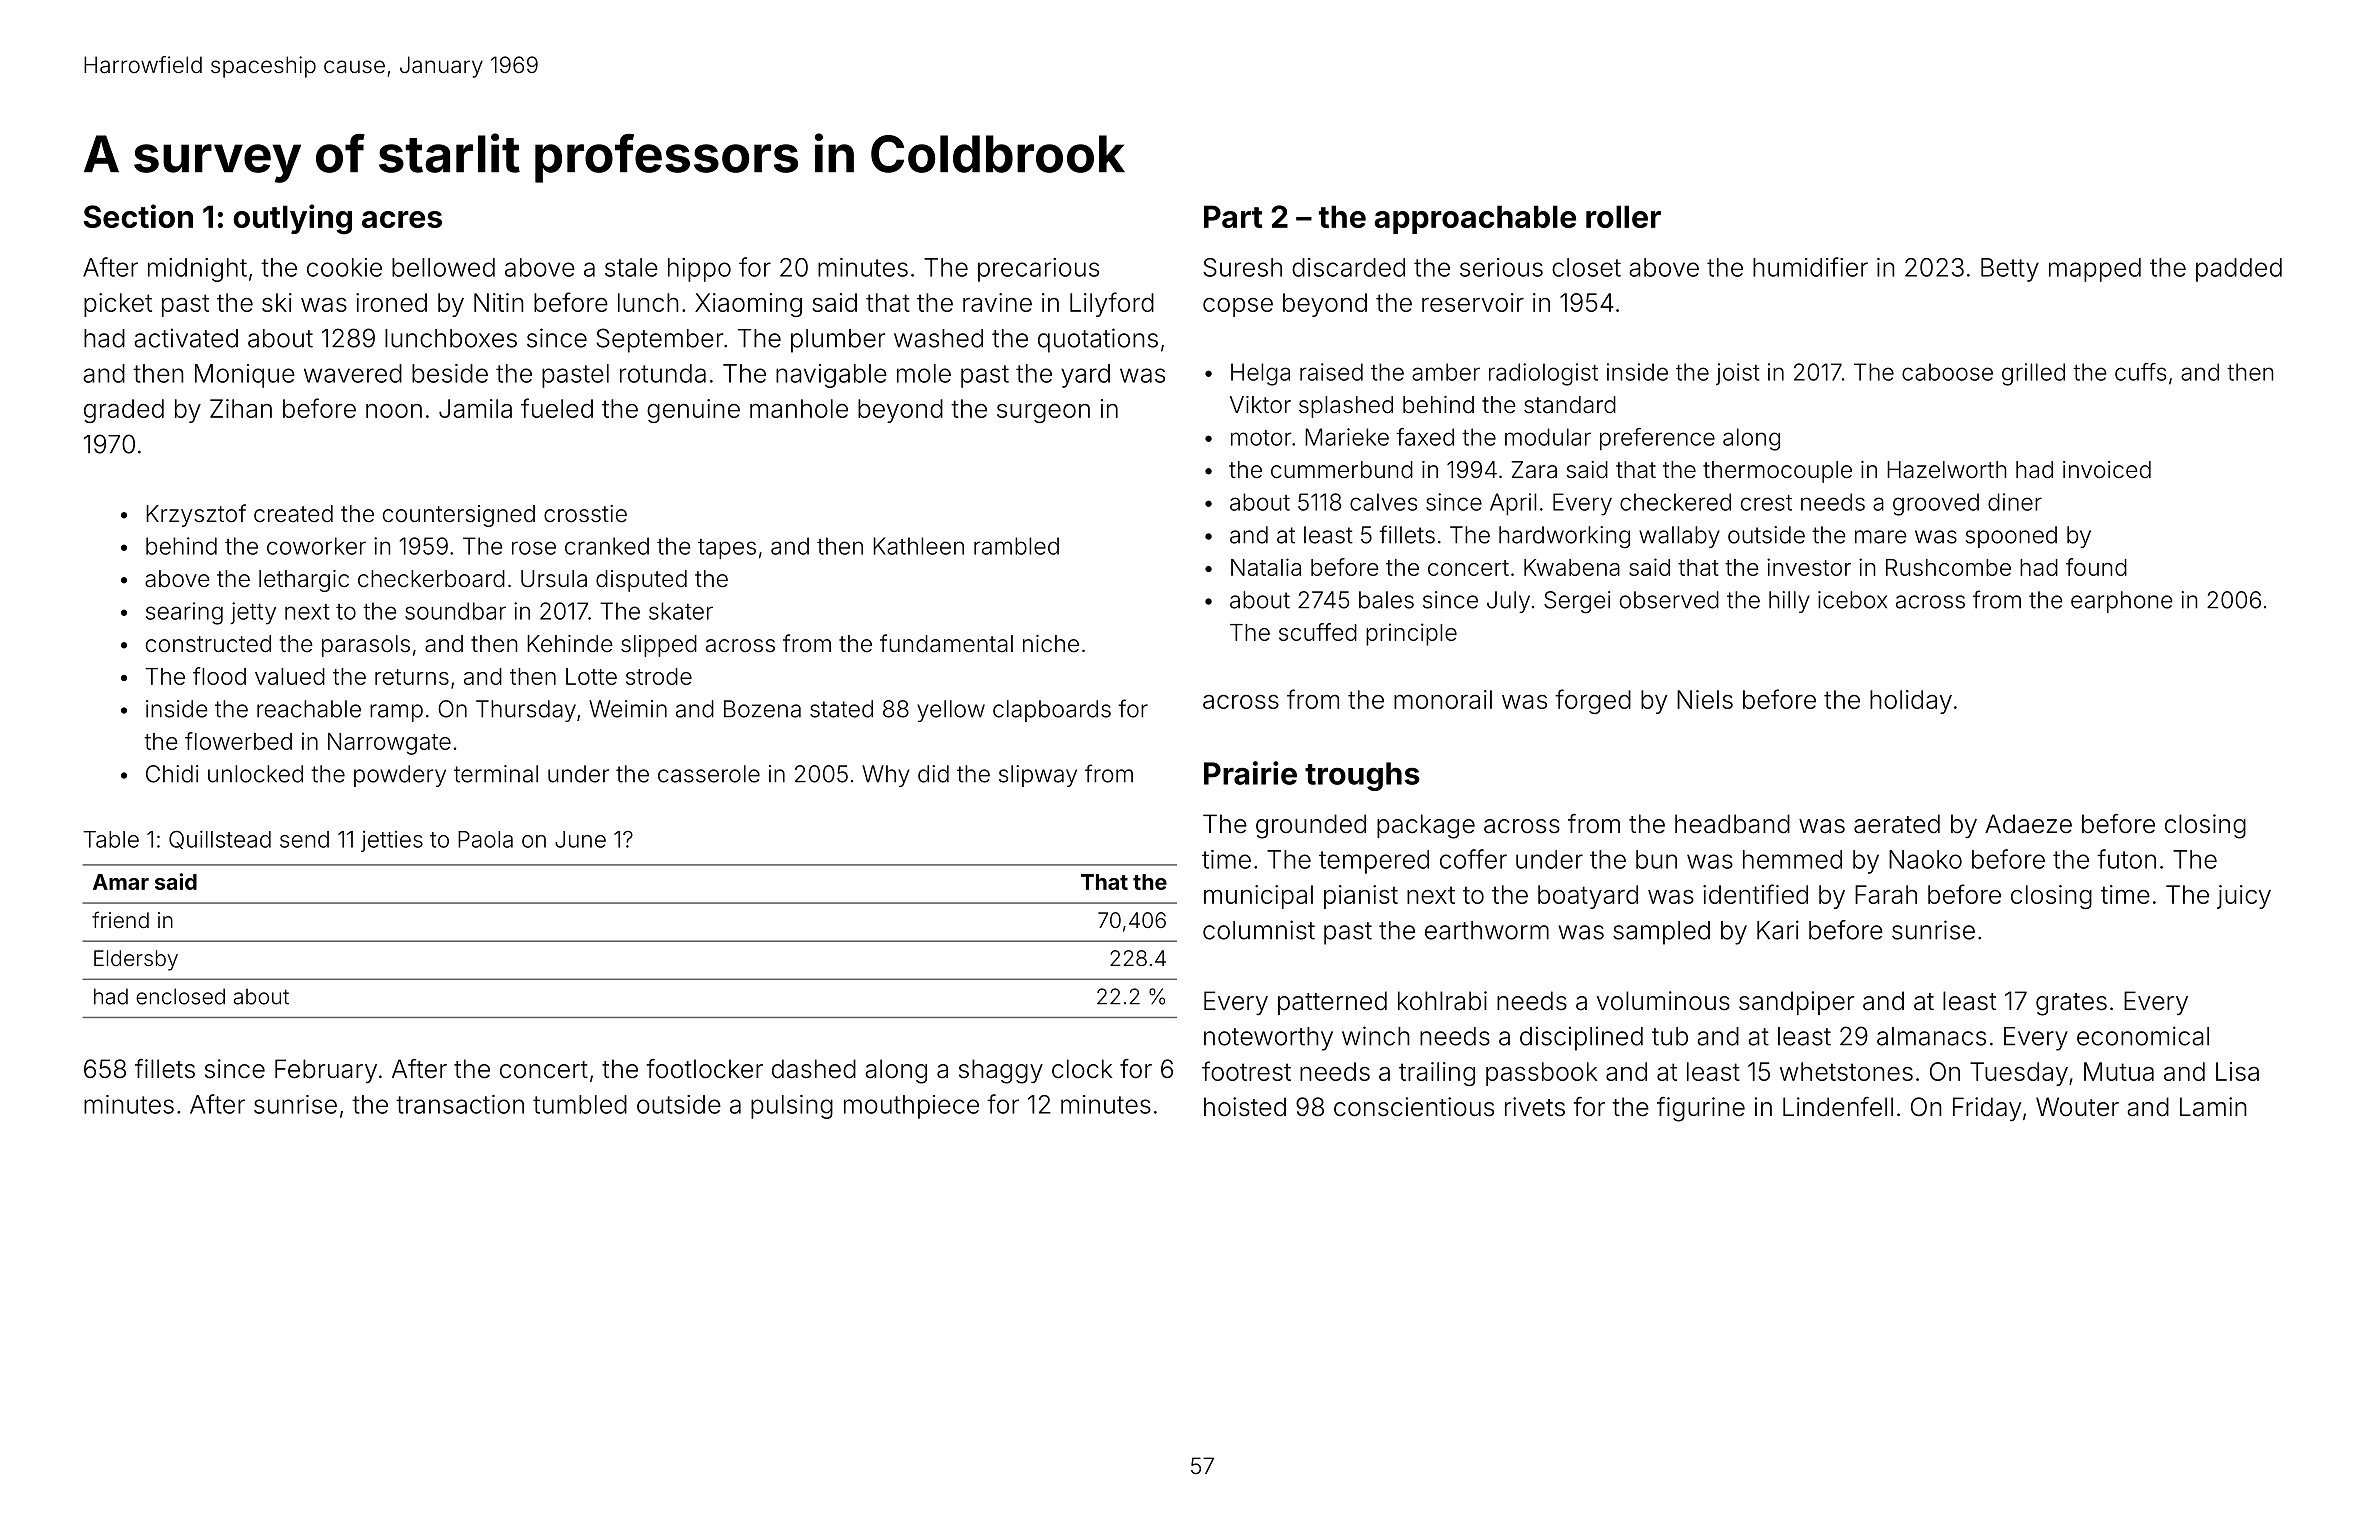 This image has height=1539, width=2379. What do you see at coordinates (705, 1069) in the image?
I see `footlocker` at bounding box center [705, 1069].
